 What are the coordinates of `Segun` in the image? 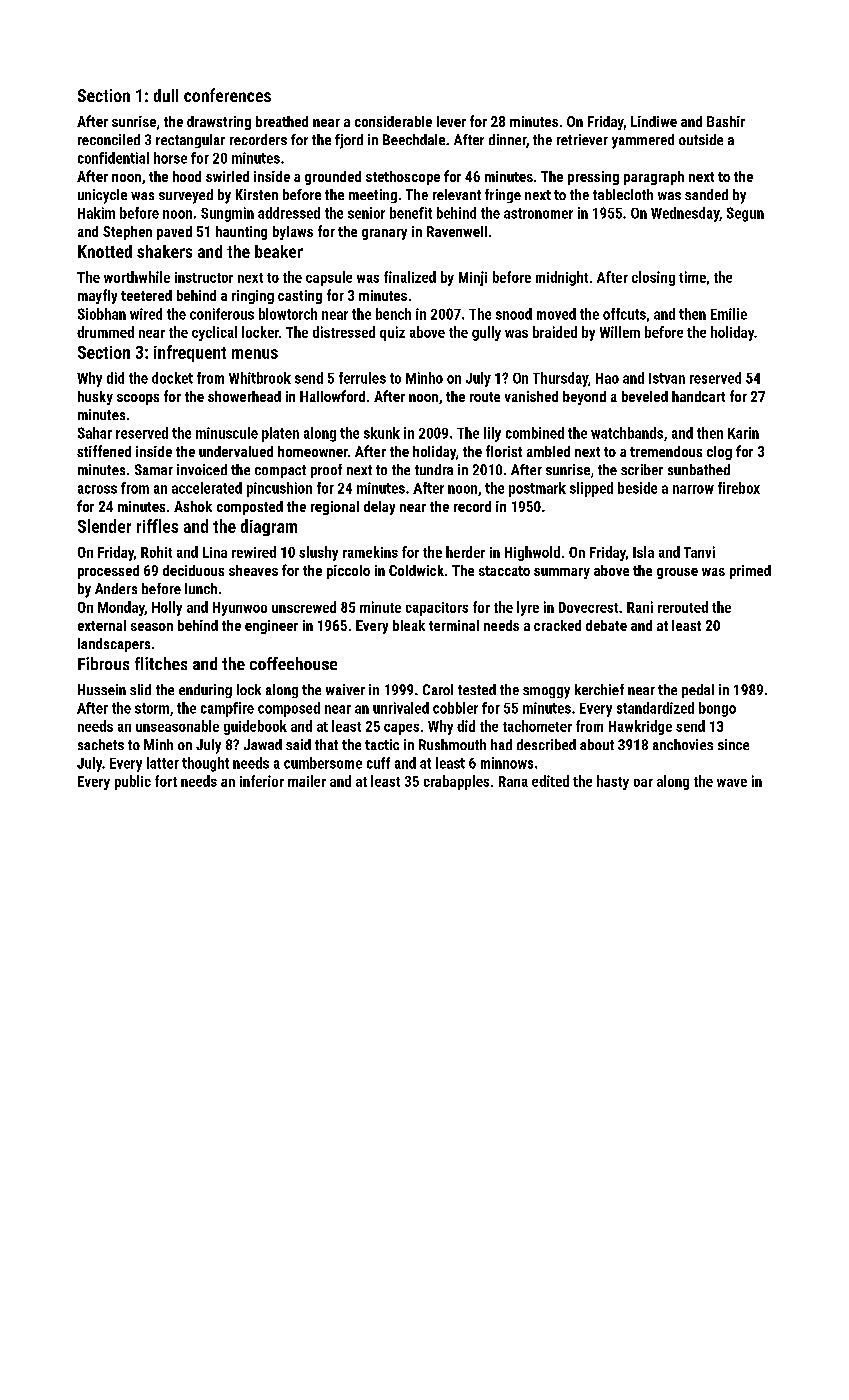 It's located at (745, 214).
